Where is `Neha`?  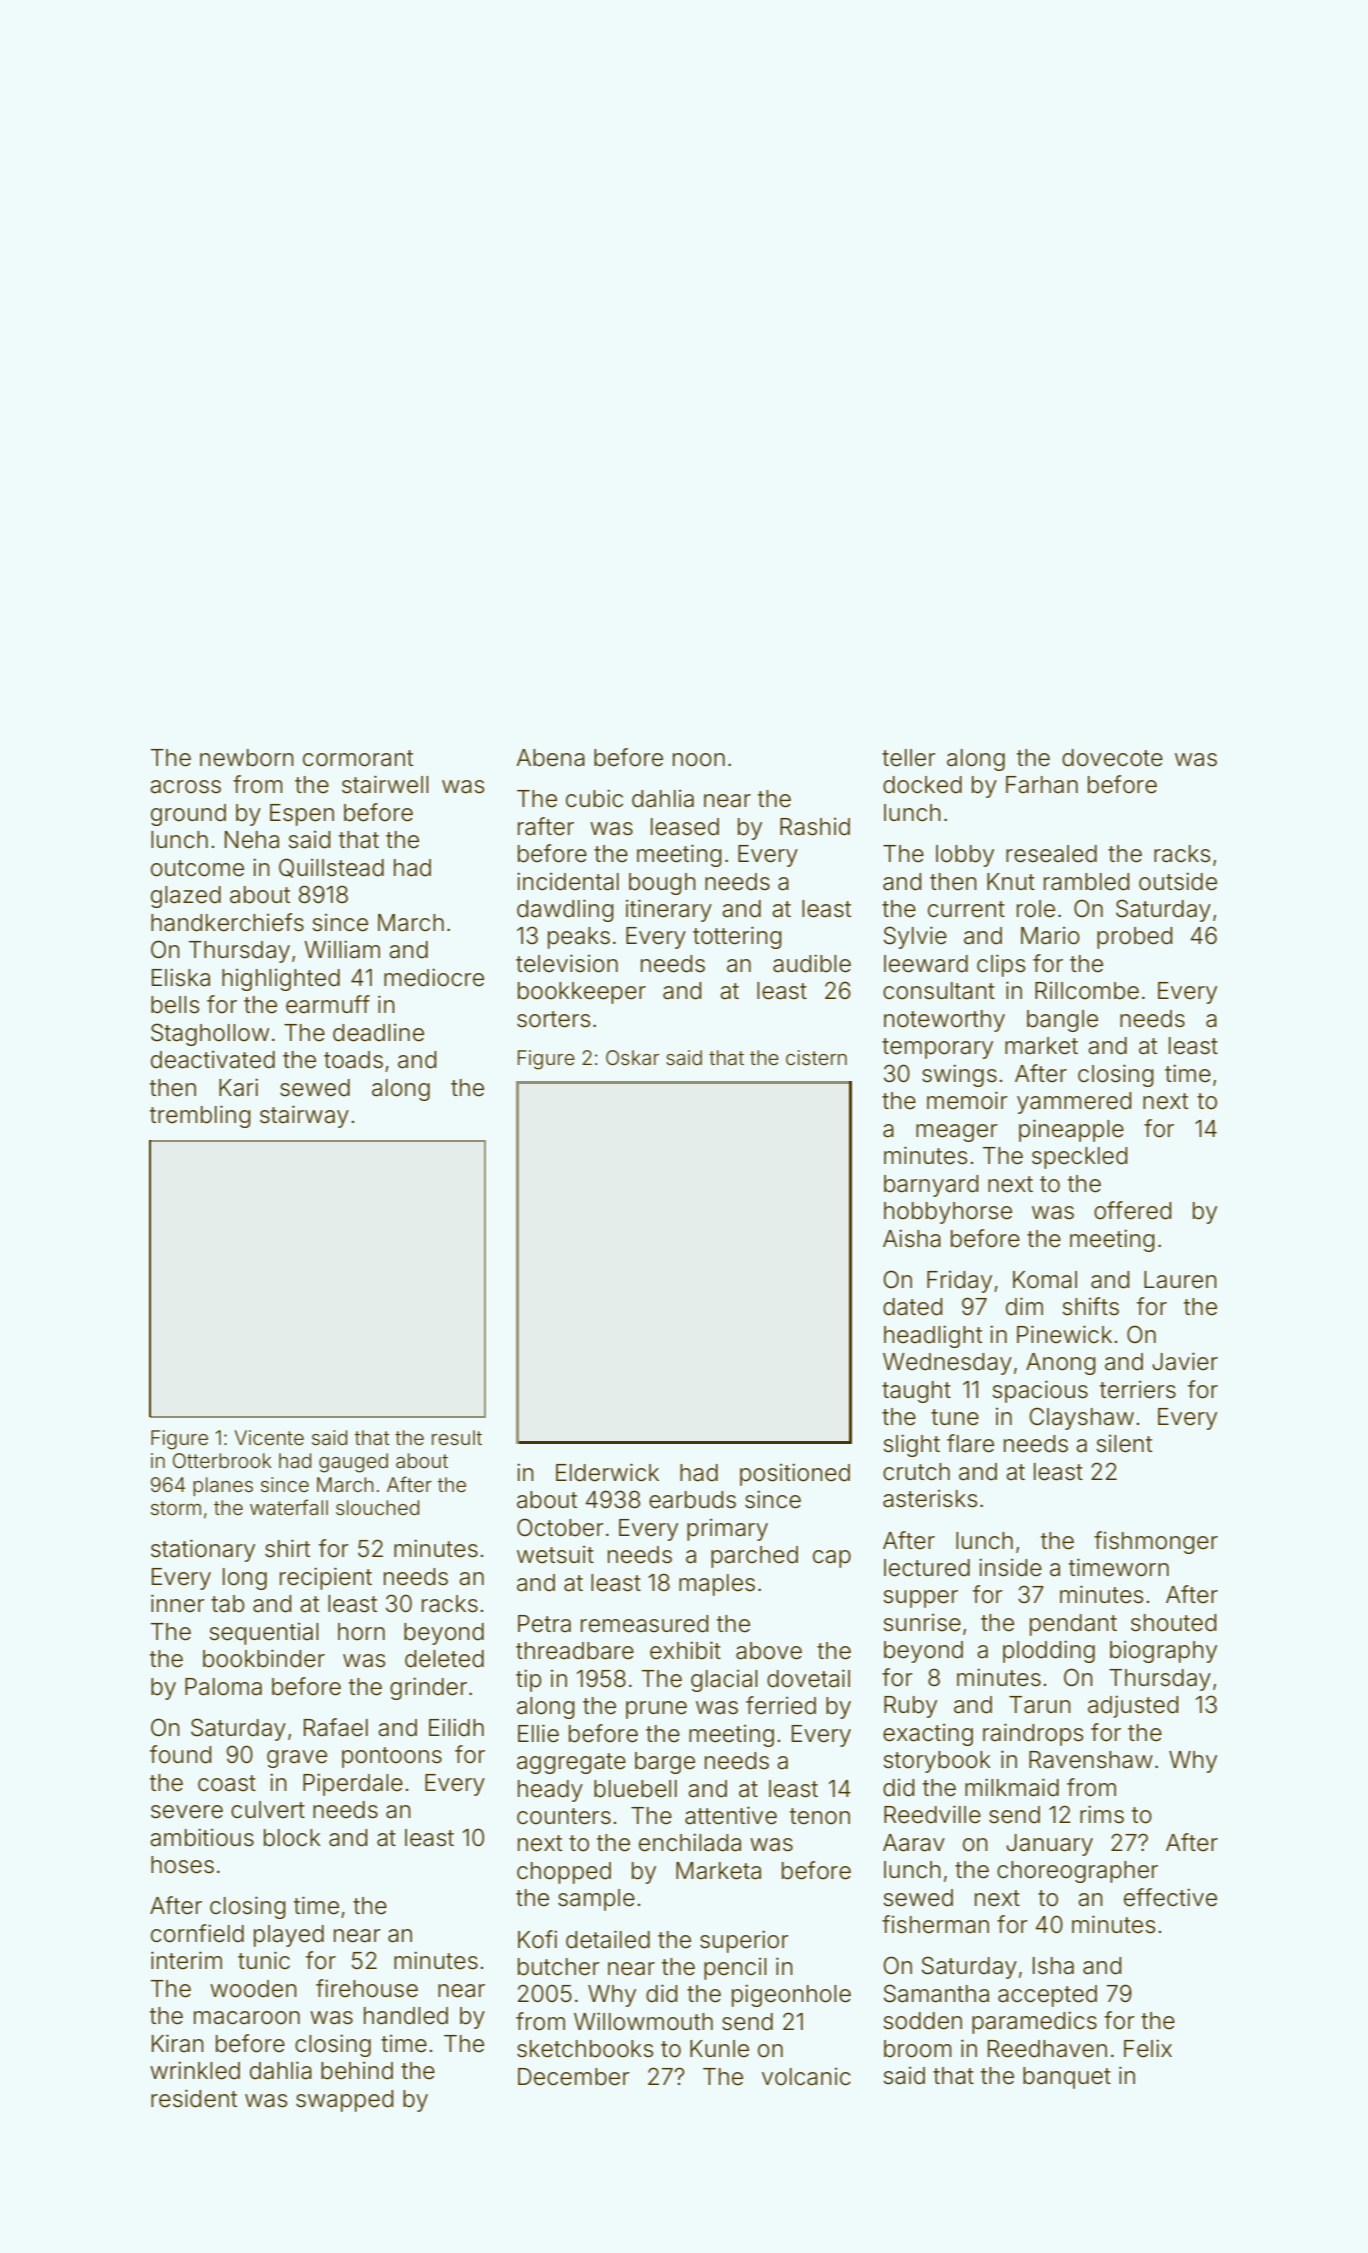
Neha is located at coordinates (252, 840).
